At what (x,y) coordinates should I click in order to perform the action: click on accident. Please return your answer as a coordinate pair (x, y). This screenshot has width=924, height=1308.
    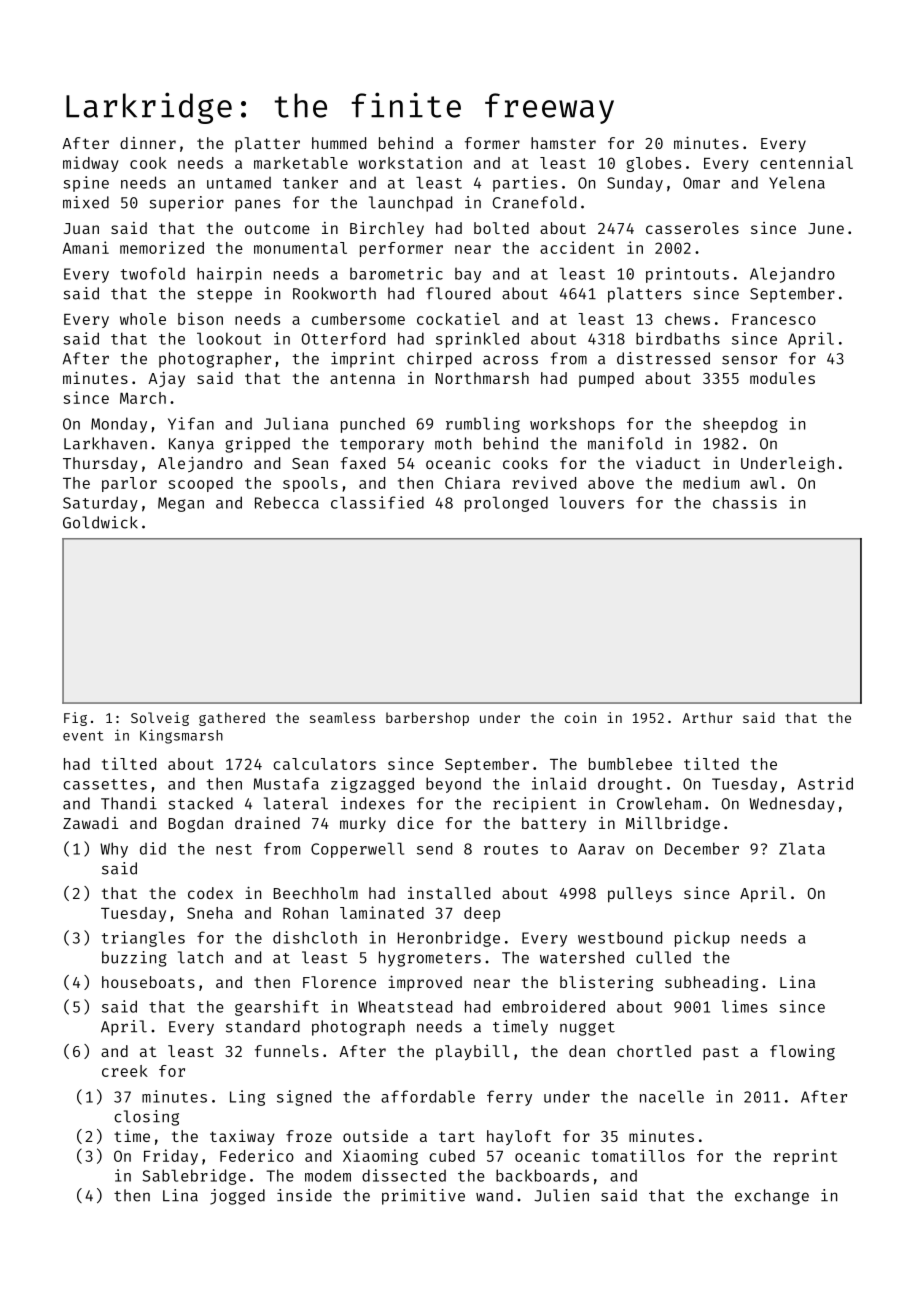
    Looking at the image, I should click on (577, 247).
